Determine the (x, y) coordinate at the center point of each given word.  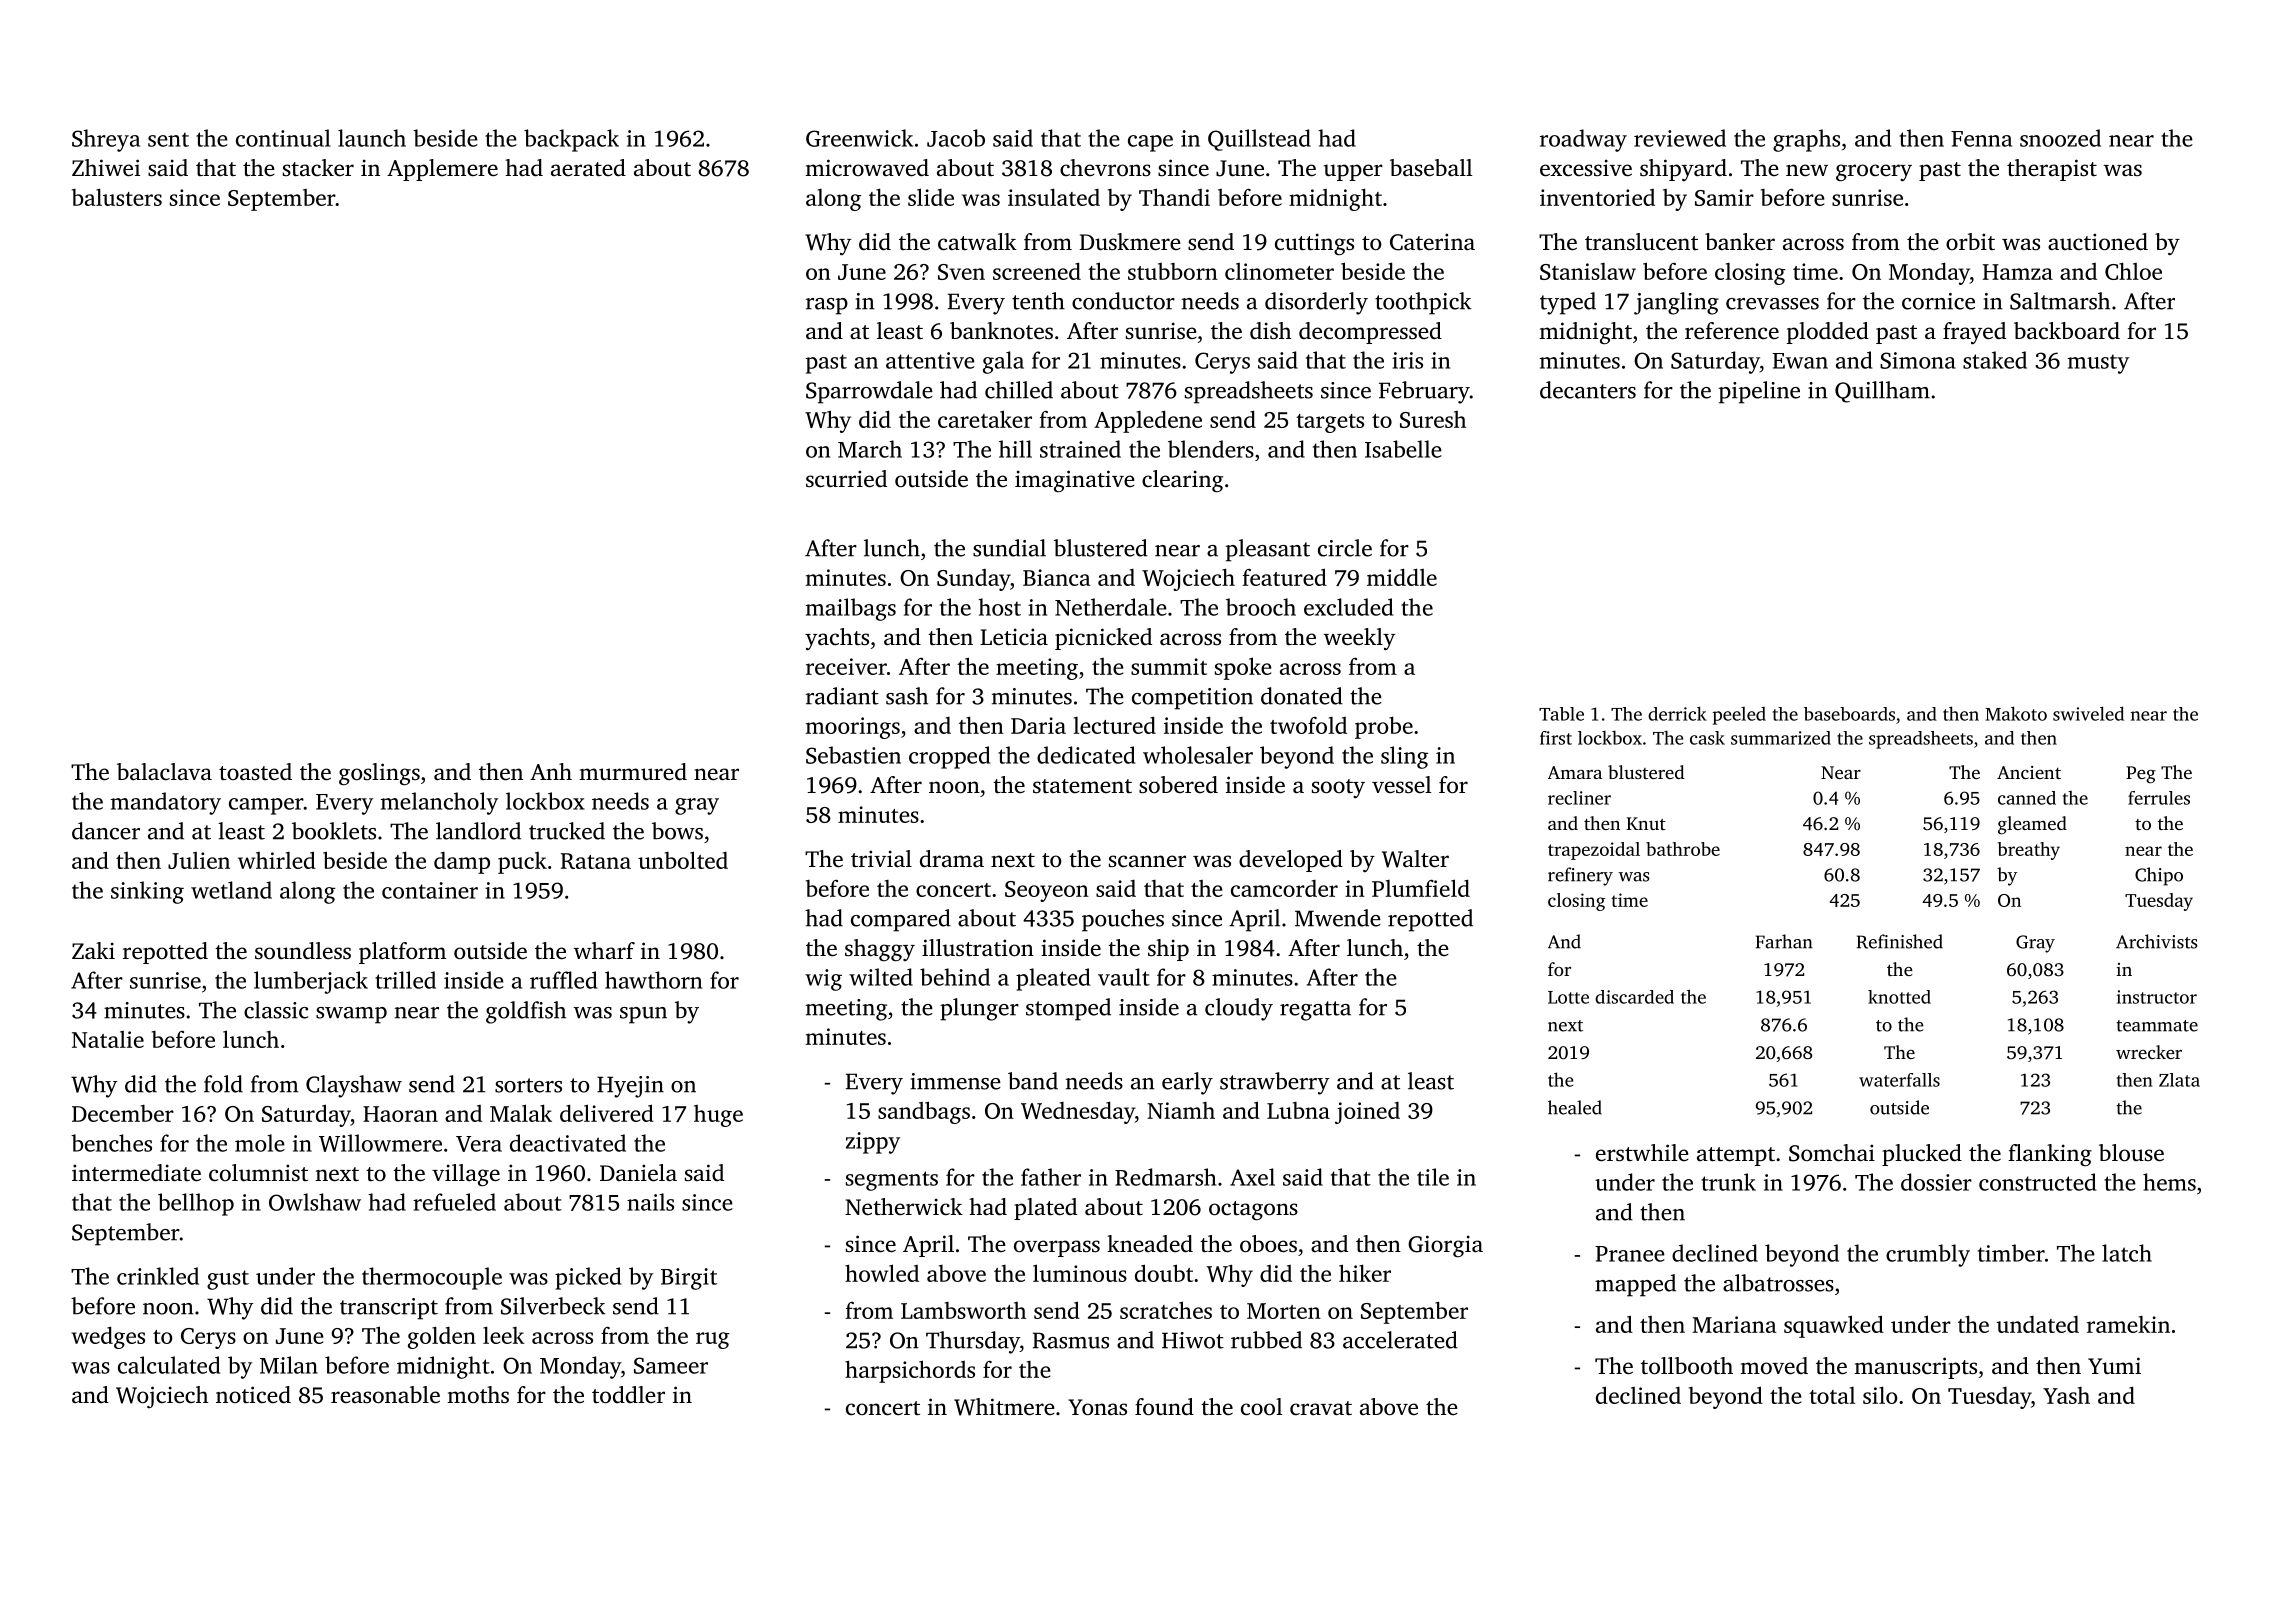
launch (372, 138)
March (870, 449)
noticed (253, 1395)
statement (1082, 786)
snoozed (2060, 138)
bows (677, 831)
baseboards (1849, 714)
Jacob (956, 138)
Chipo (2159, 876)
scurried (846, 479)
